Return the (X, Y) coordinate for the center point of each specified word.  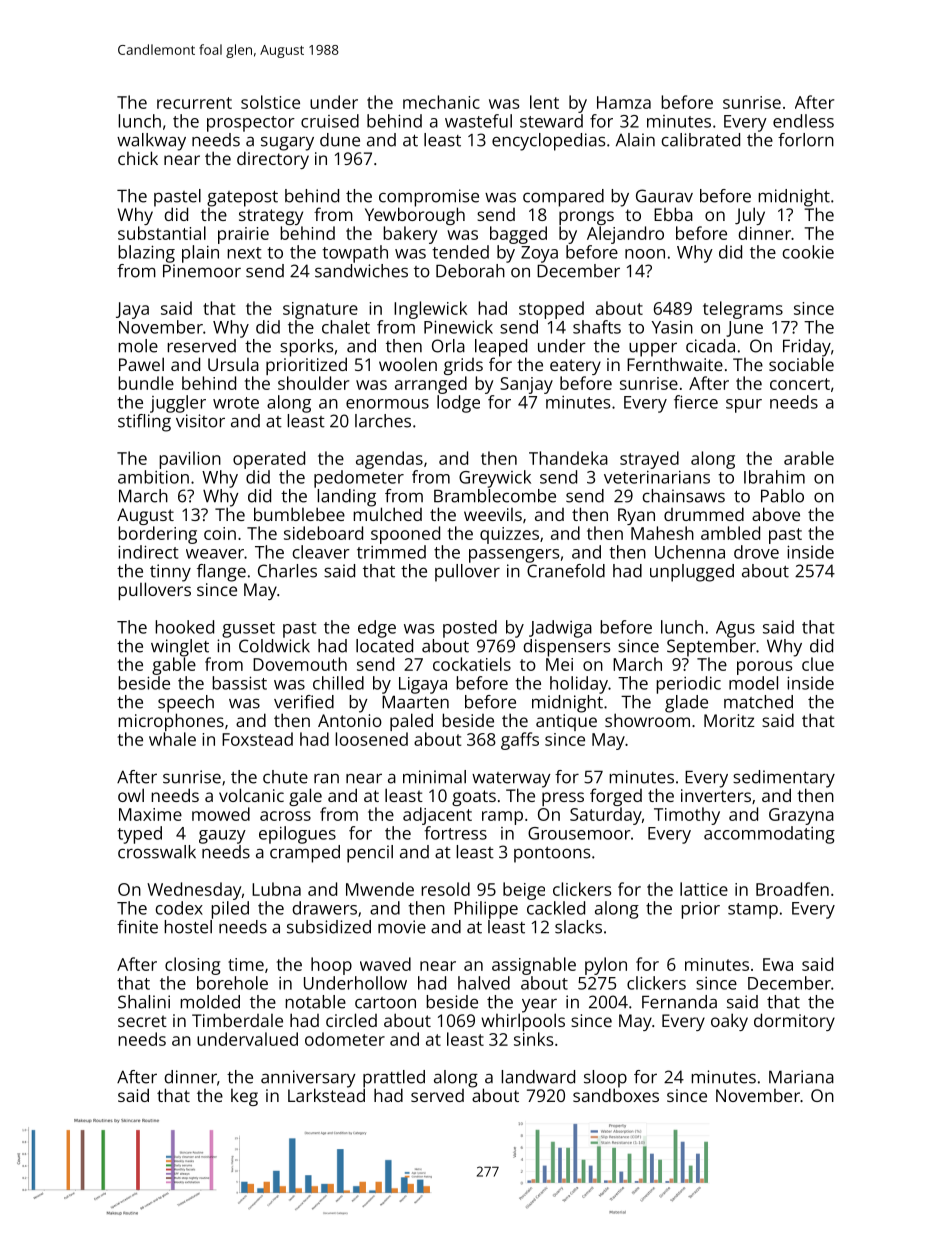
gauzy (222, 837)
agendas (389, 460)
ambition (153, 477)
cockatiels (472, 664)
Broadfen (792, 889)
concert (800, 384)
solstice (270, 102)
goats (474, 798)
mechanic (441, 102)
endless (803, 121)
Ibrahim (774, 477)
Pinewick (458, 327)
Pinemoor (202, 271)
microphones (171, 722)
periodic (688, 685)
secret (142, 1021)
